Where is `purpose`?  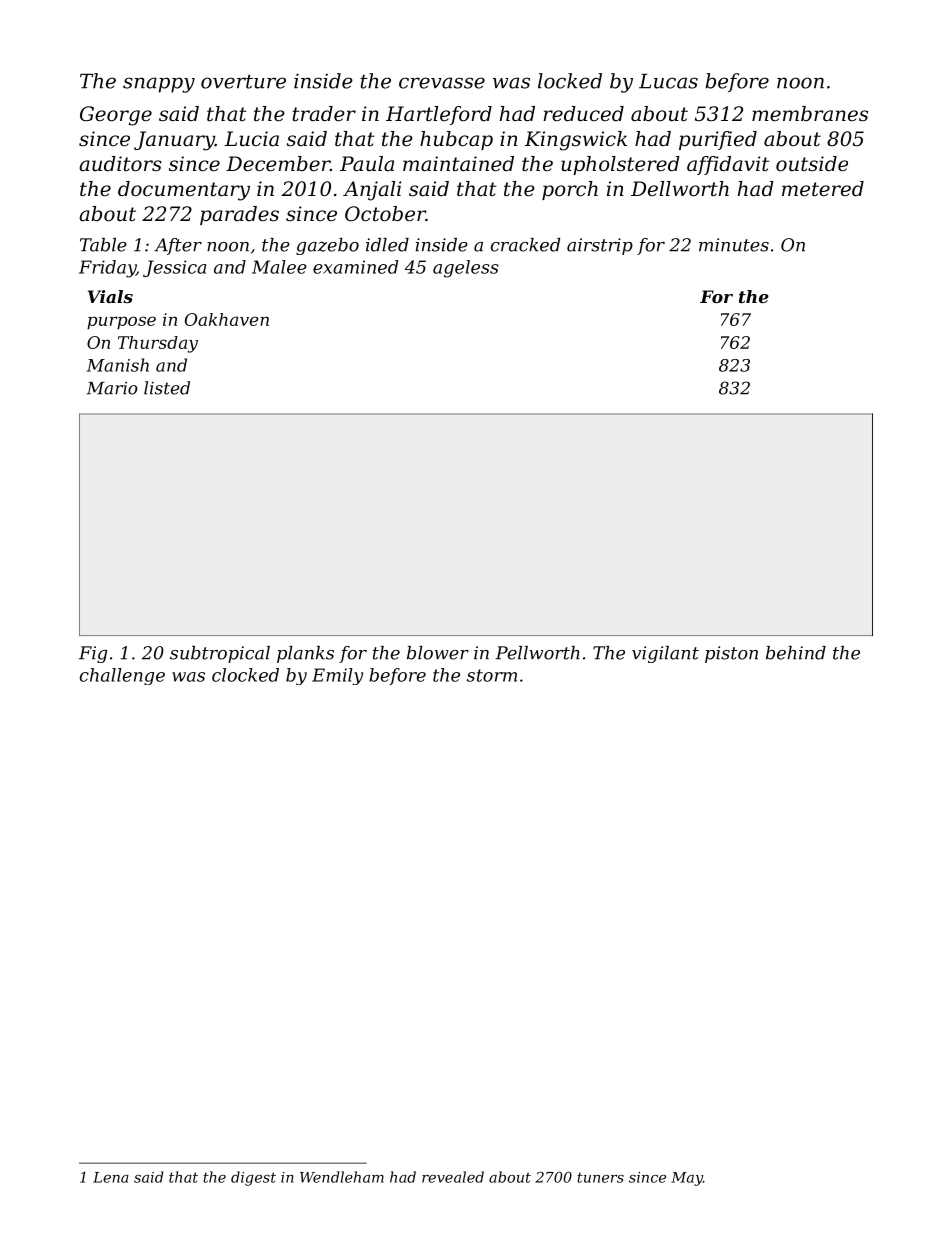
purpose is located at coordinates (121, 323).
